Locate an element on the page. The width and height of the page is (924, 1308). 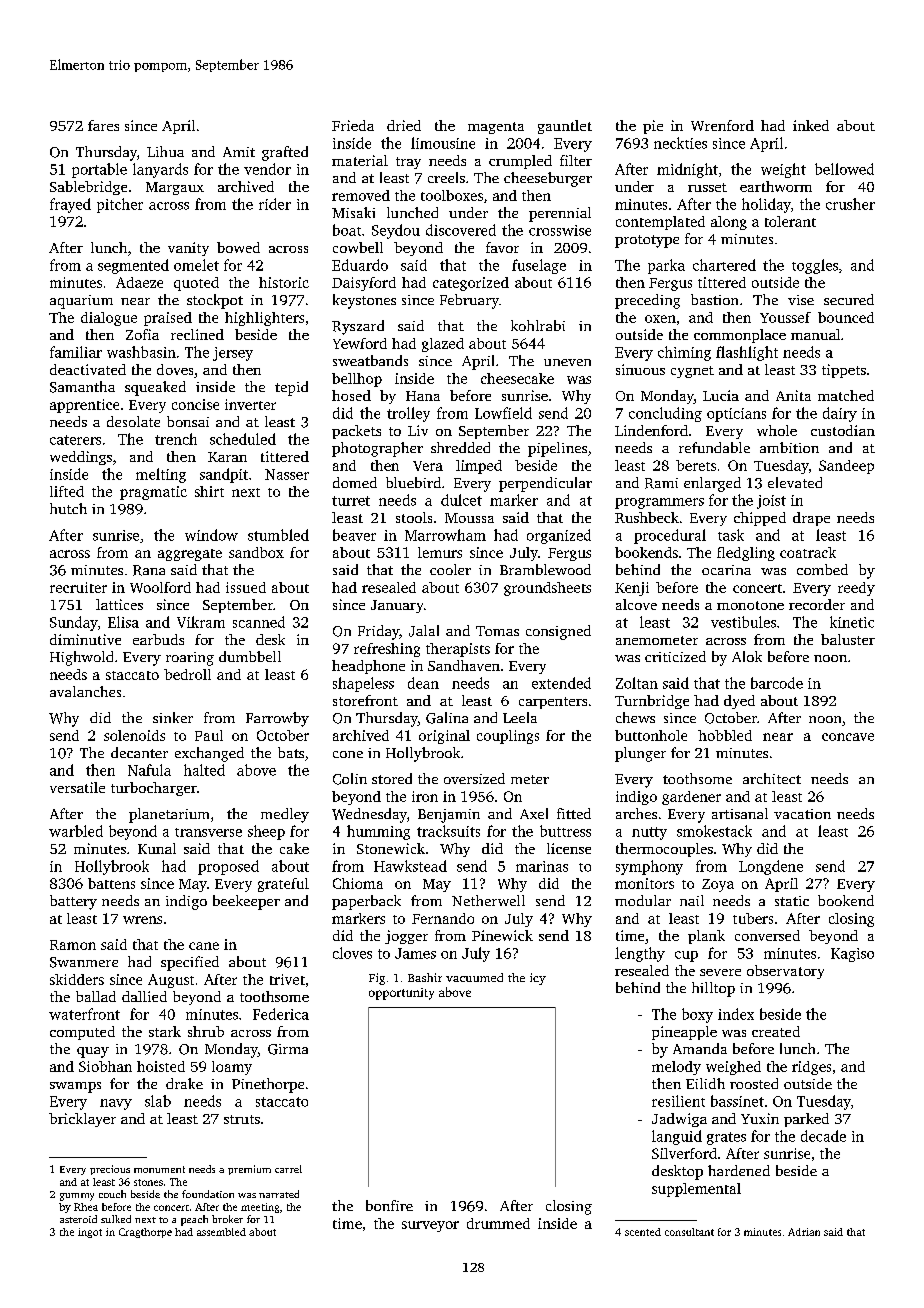
boat is located at coordinates (347, 230).
